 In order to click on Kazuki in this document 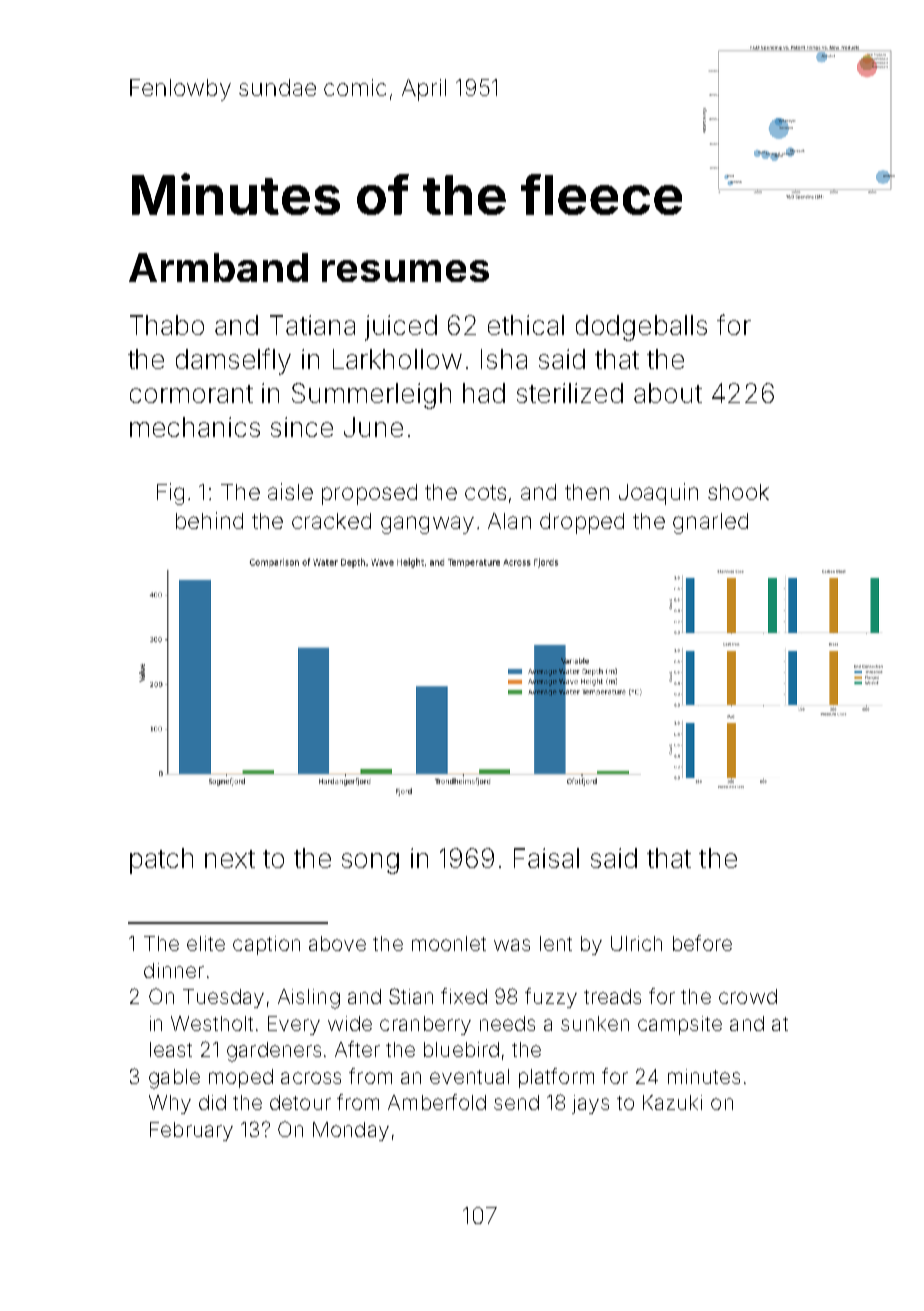, I will do `click(672, 1102)`.
